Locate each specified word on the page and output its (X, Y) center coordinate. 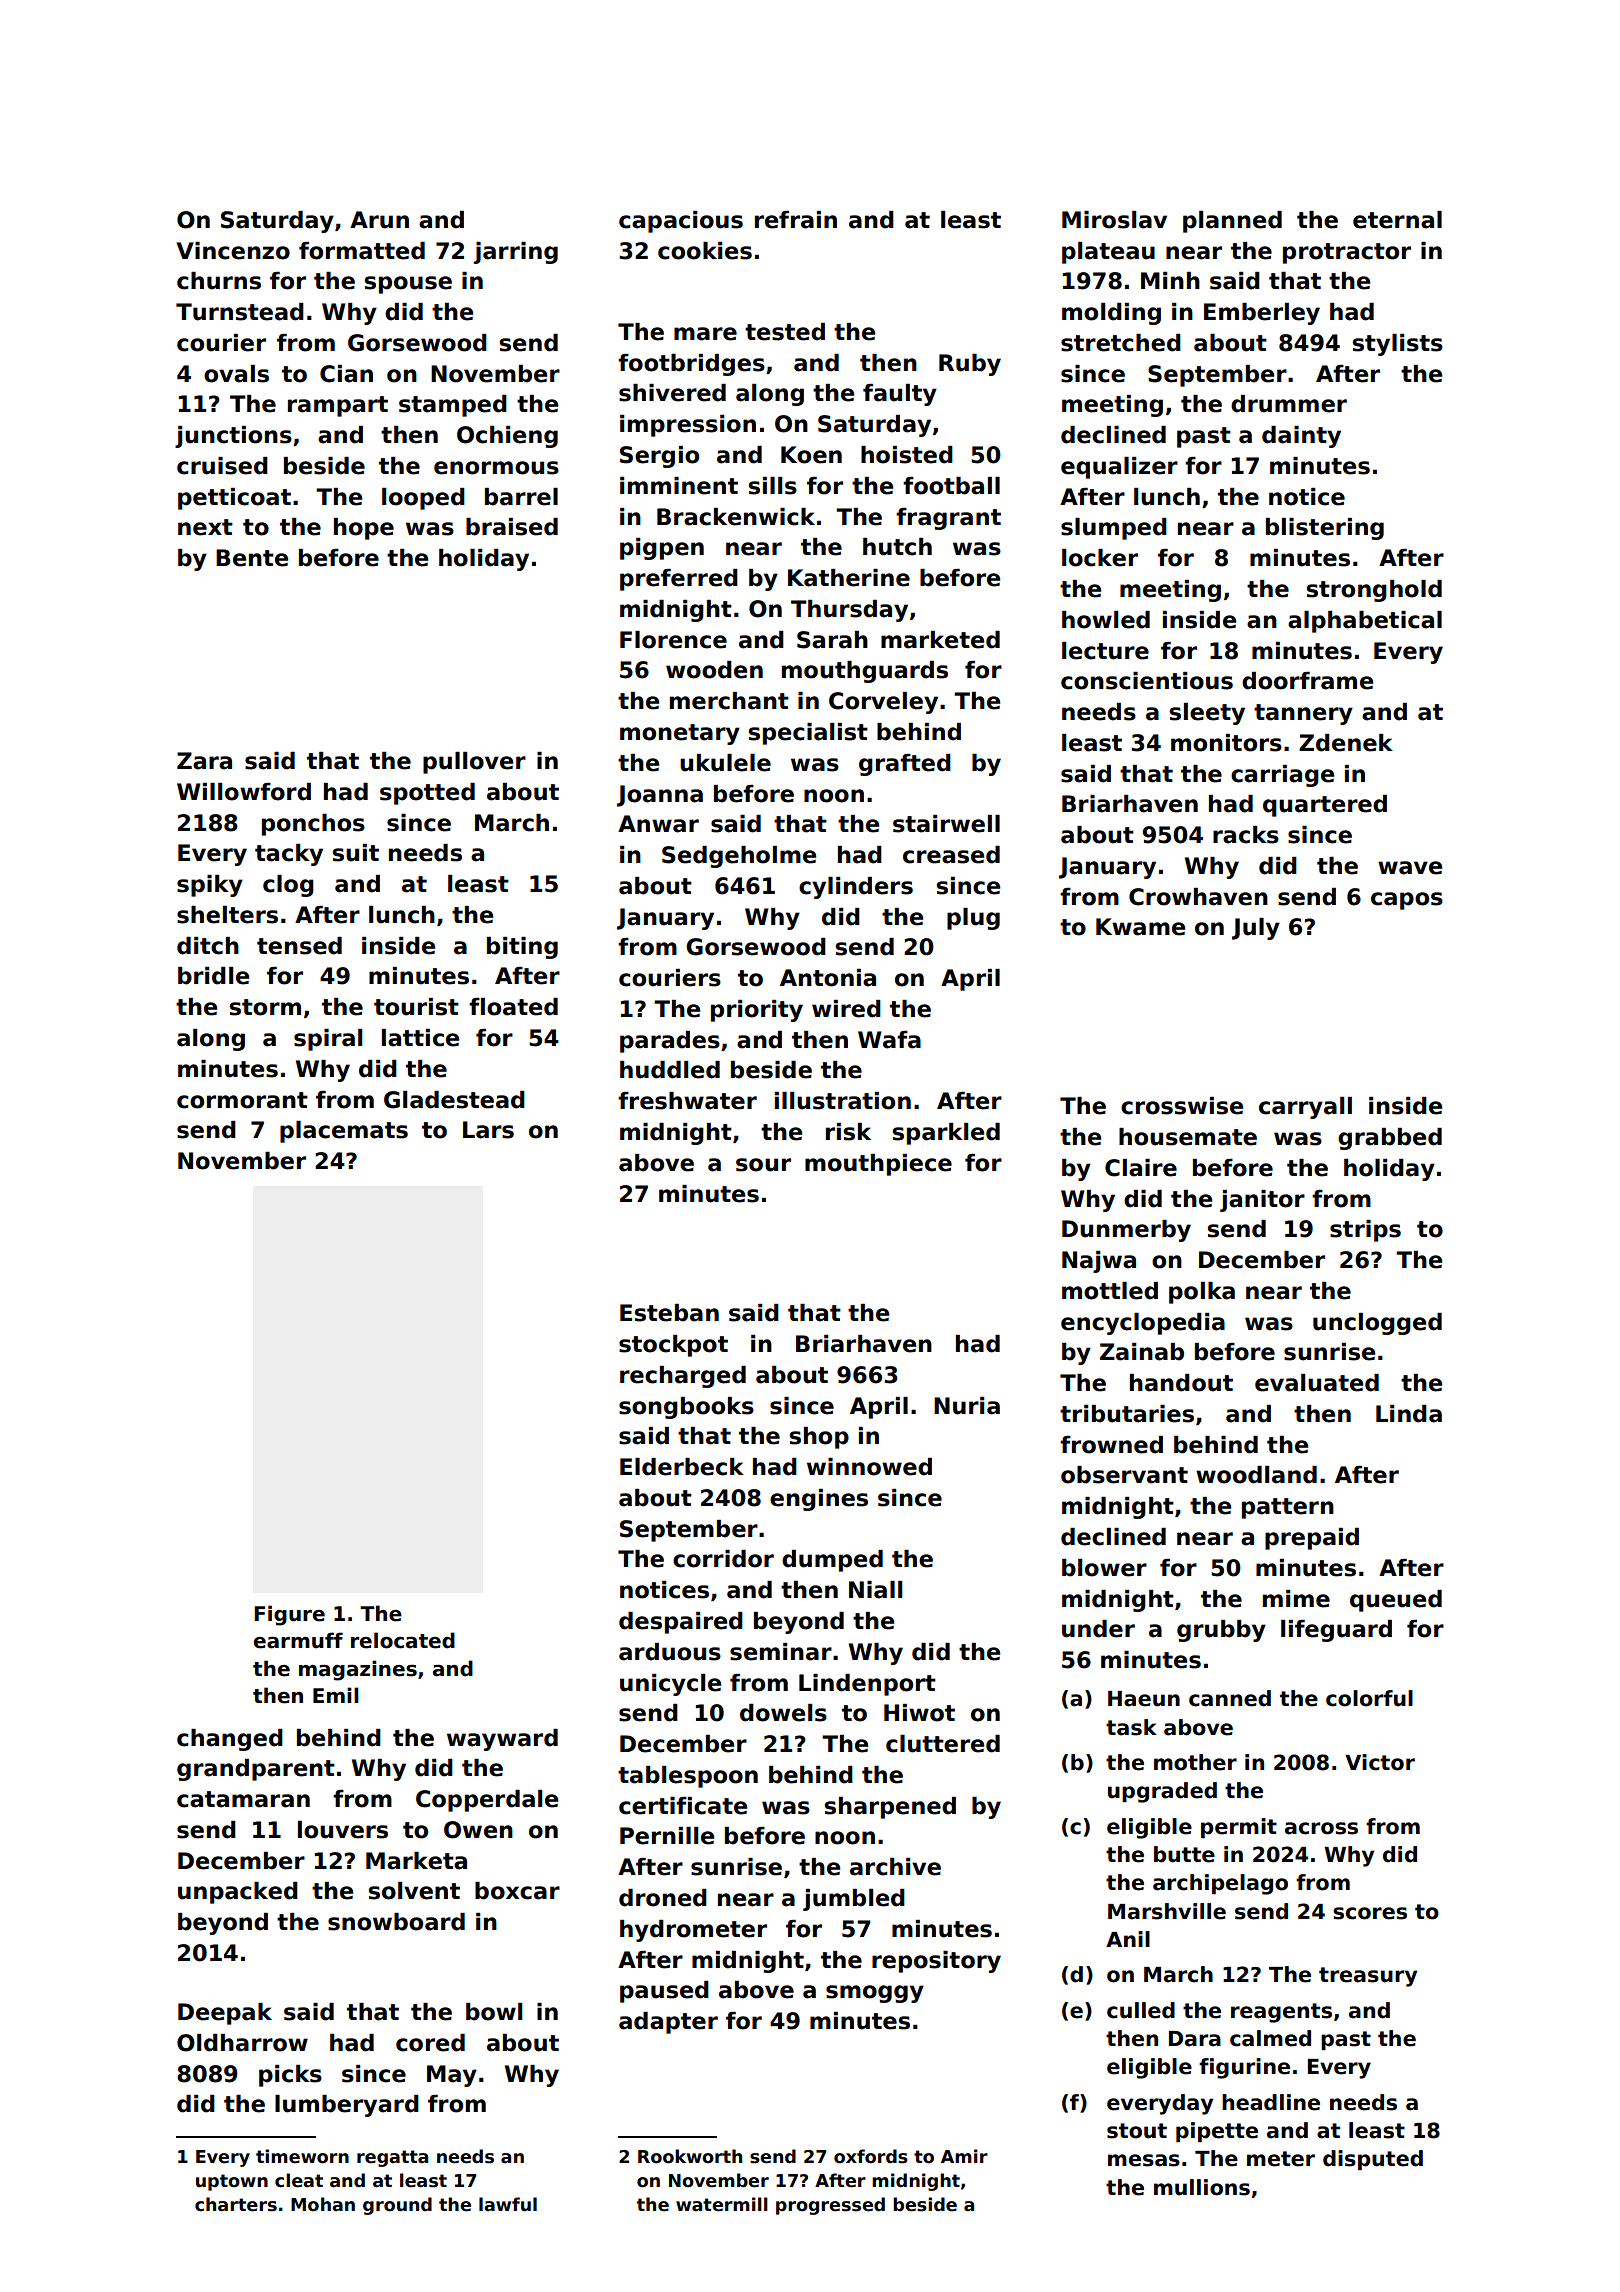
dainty (1301, 437)
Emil (336, 1695)
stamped (453, 406)
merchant (729, 701)
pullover (474, 763)
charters (236, 2204)
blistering (1325, 529)
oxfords (871, 2156)
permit (1239, 1828)
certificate (683, 1806)
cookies (705, 251)
